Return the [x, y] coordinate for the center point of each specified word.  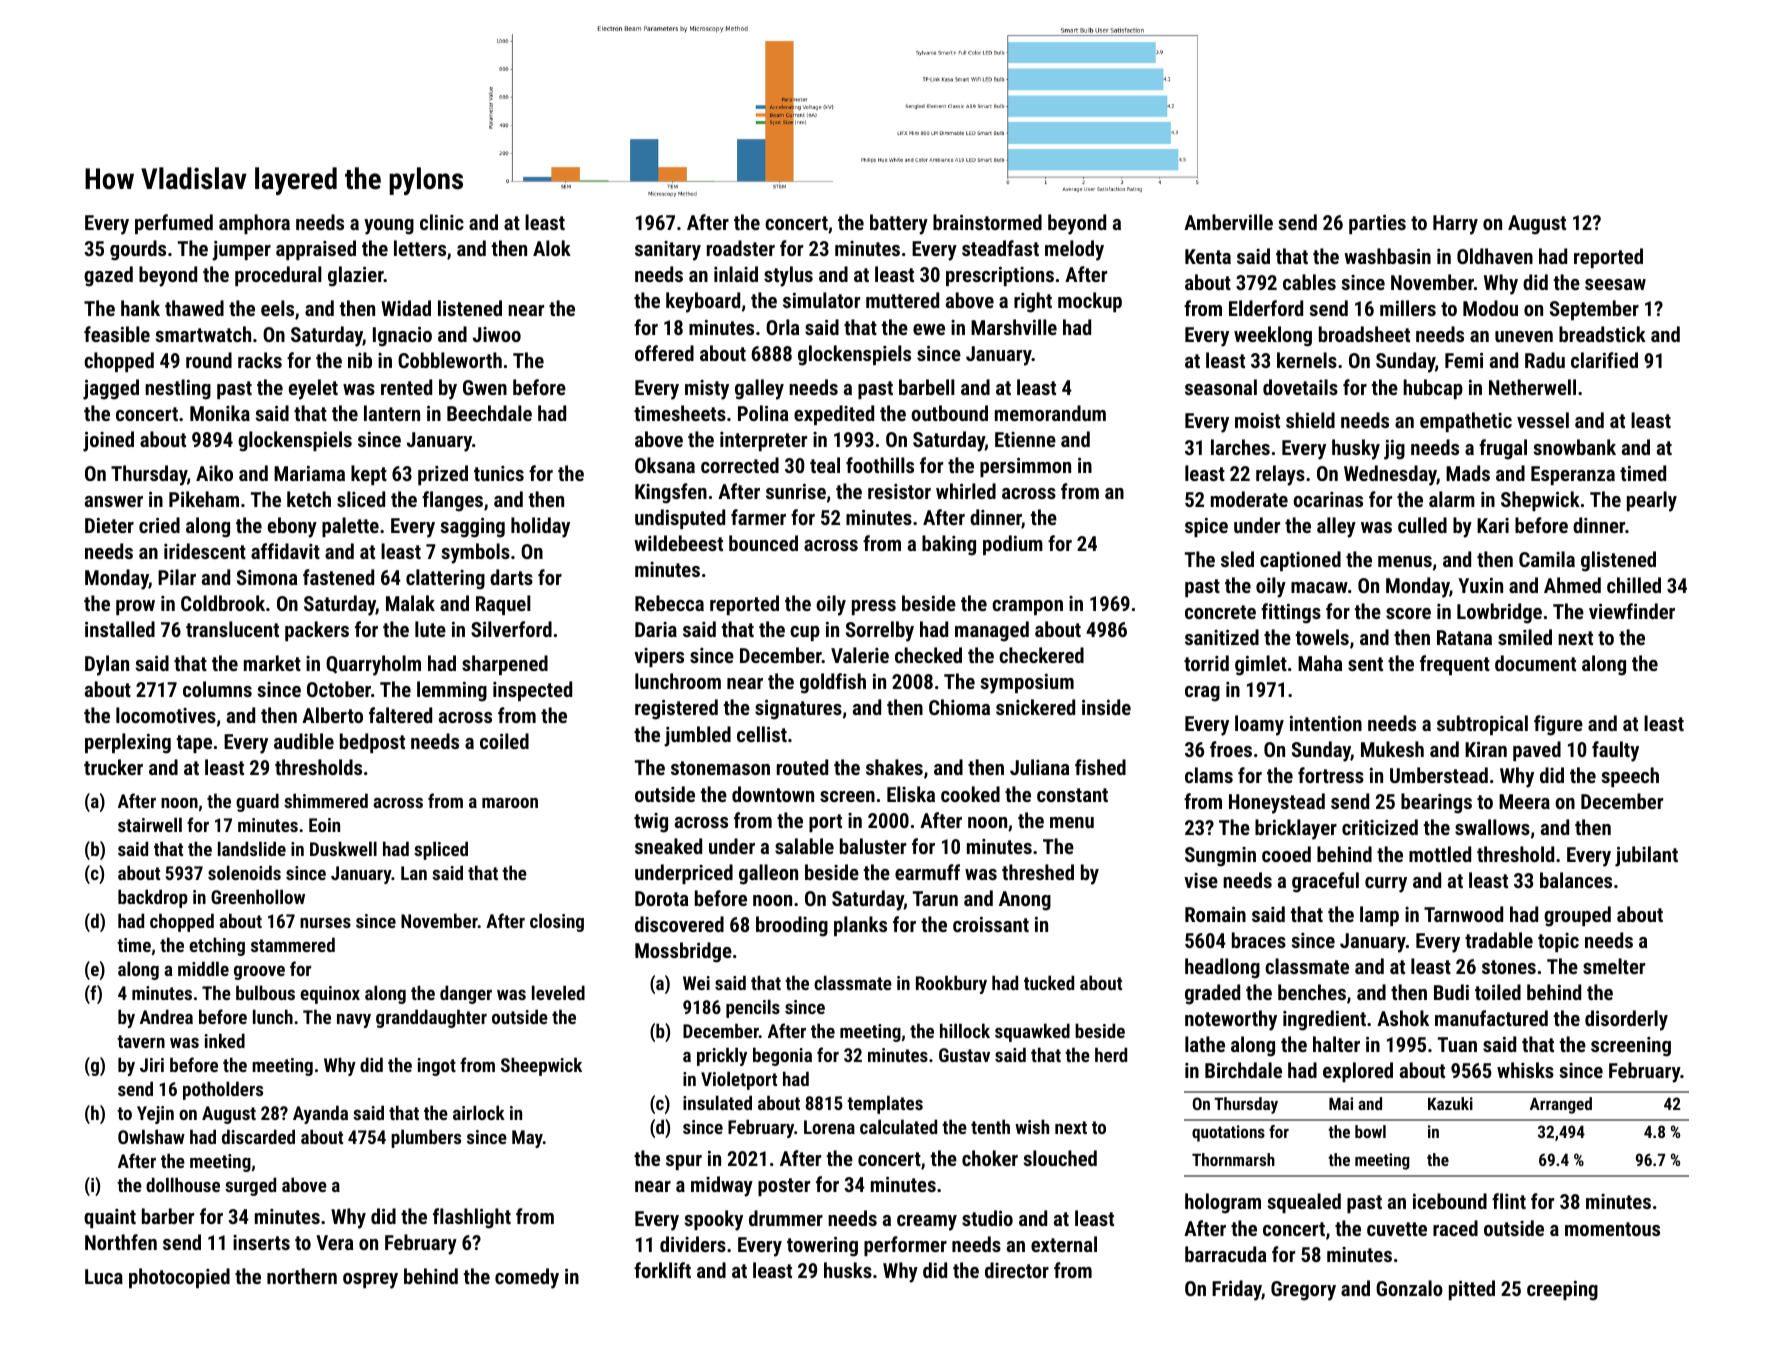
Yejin [155, 1115]
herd [1111, 1054]
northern [302, 1276]
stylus [788, 276]
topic [1558, 942]
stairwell [150, 824]
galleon [768, 874]
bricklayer [1296, 829]
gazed [108, 276]
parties [1377, 224]
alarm [1452, 499]
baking [949, 545]
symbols [475, 553]
